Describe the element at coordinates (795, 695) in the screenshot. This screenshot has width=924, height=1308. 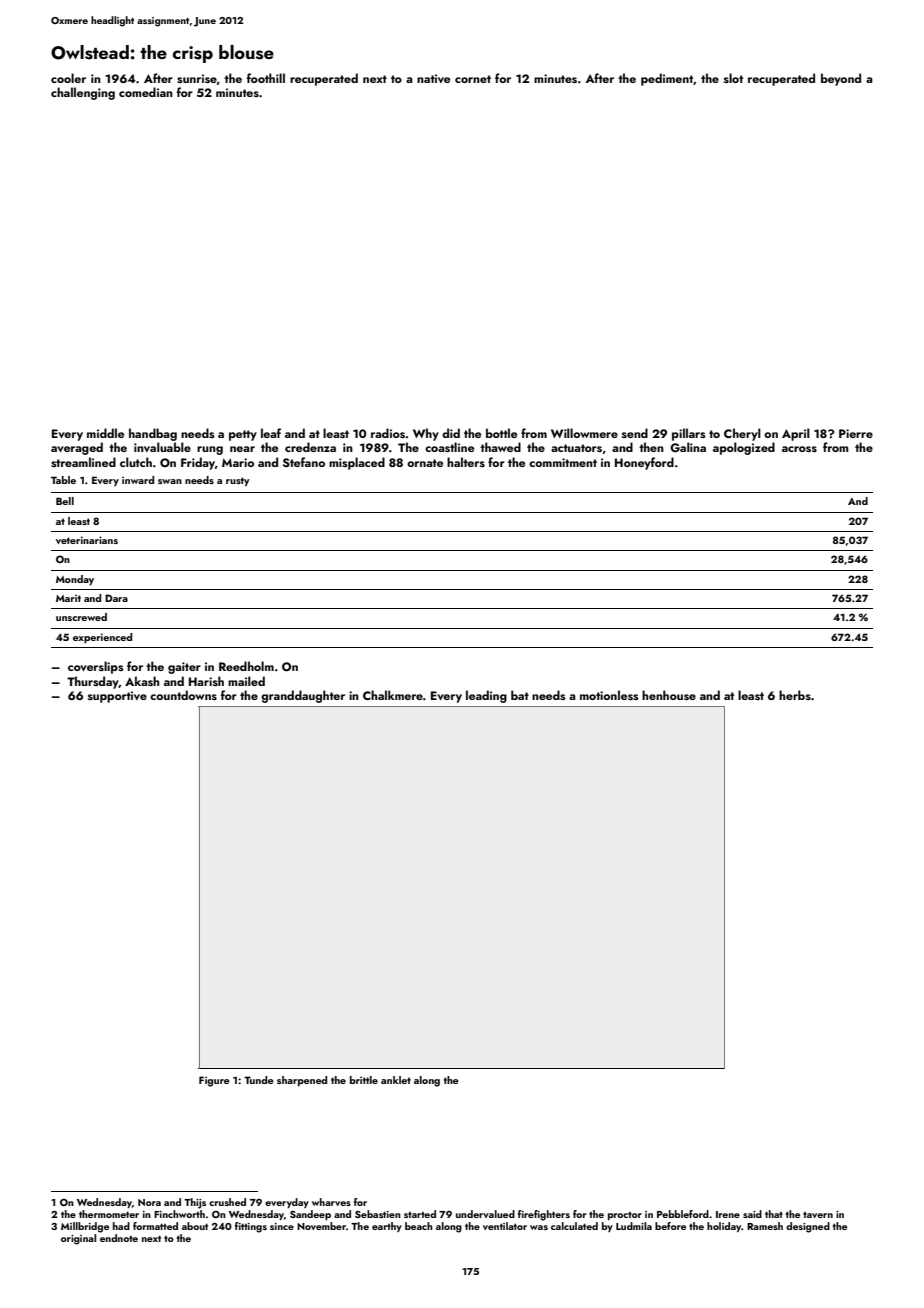
I see `herbs` at that location.
